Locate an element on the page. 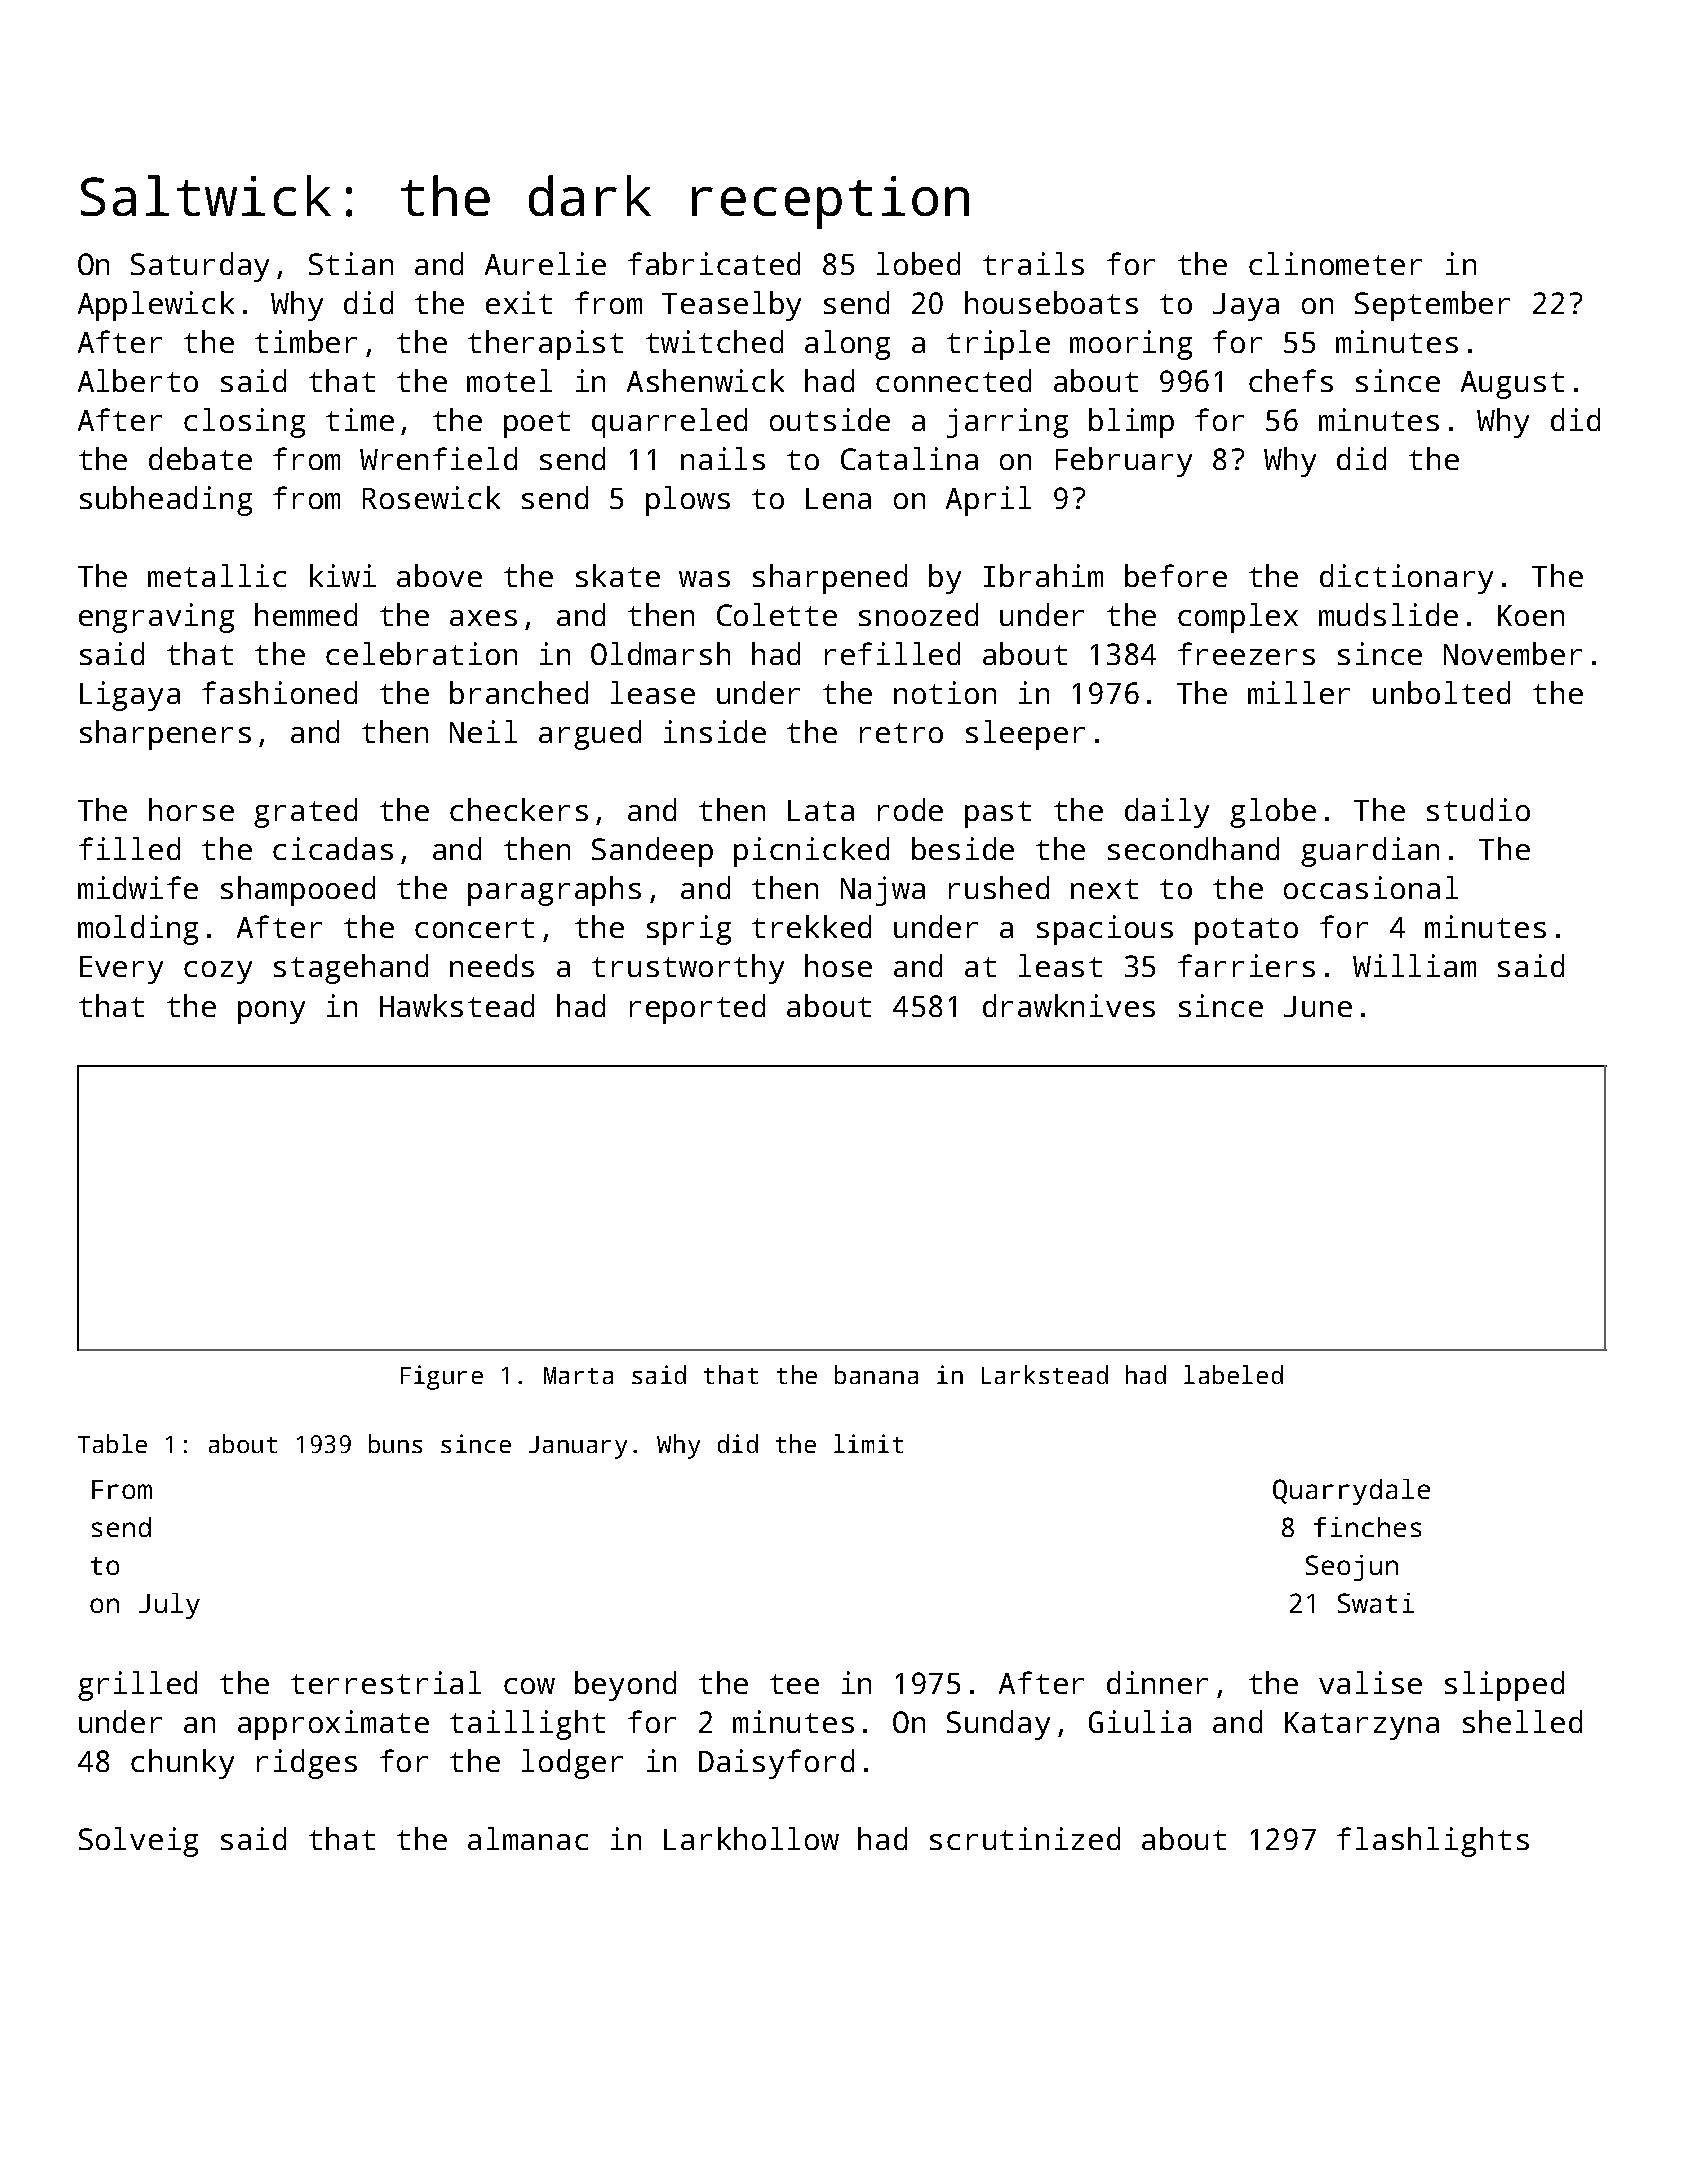 This image has width=1683, height=2178. buns is located at coordinates (395, 1443).
